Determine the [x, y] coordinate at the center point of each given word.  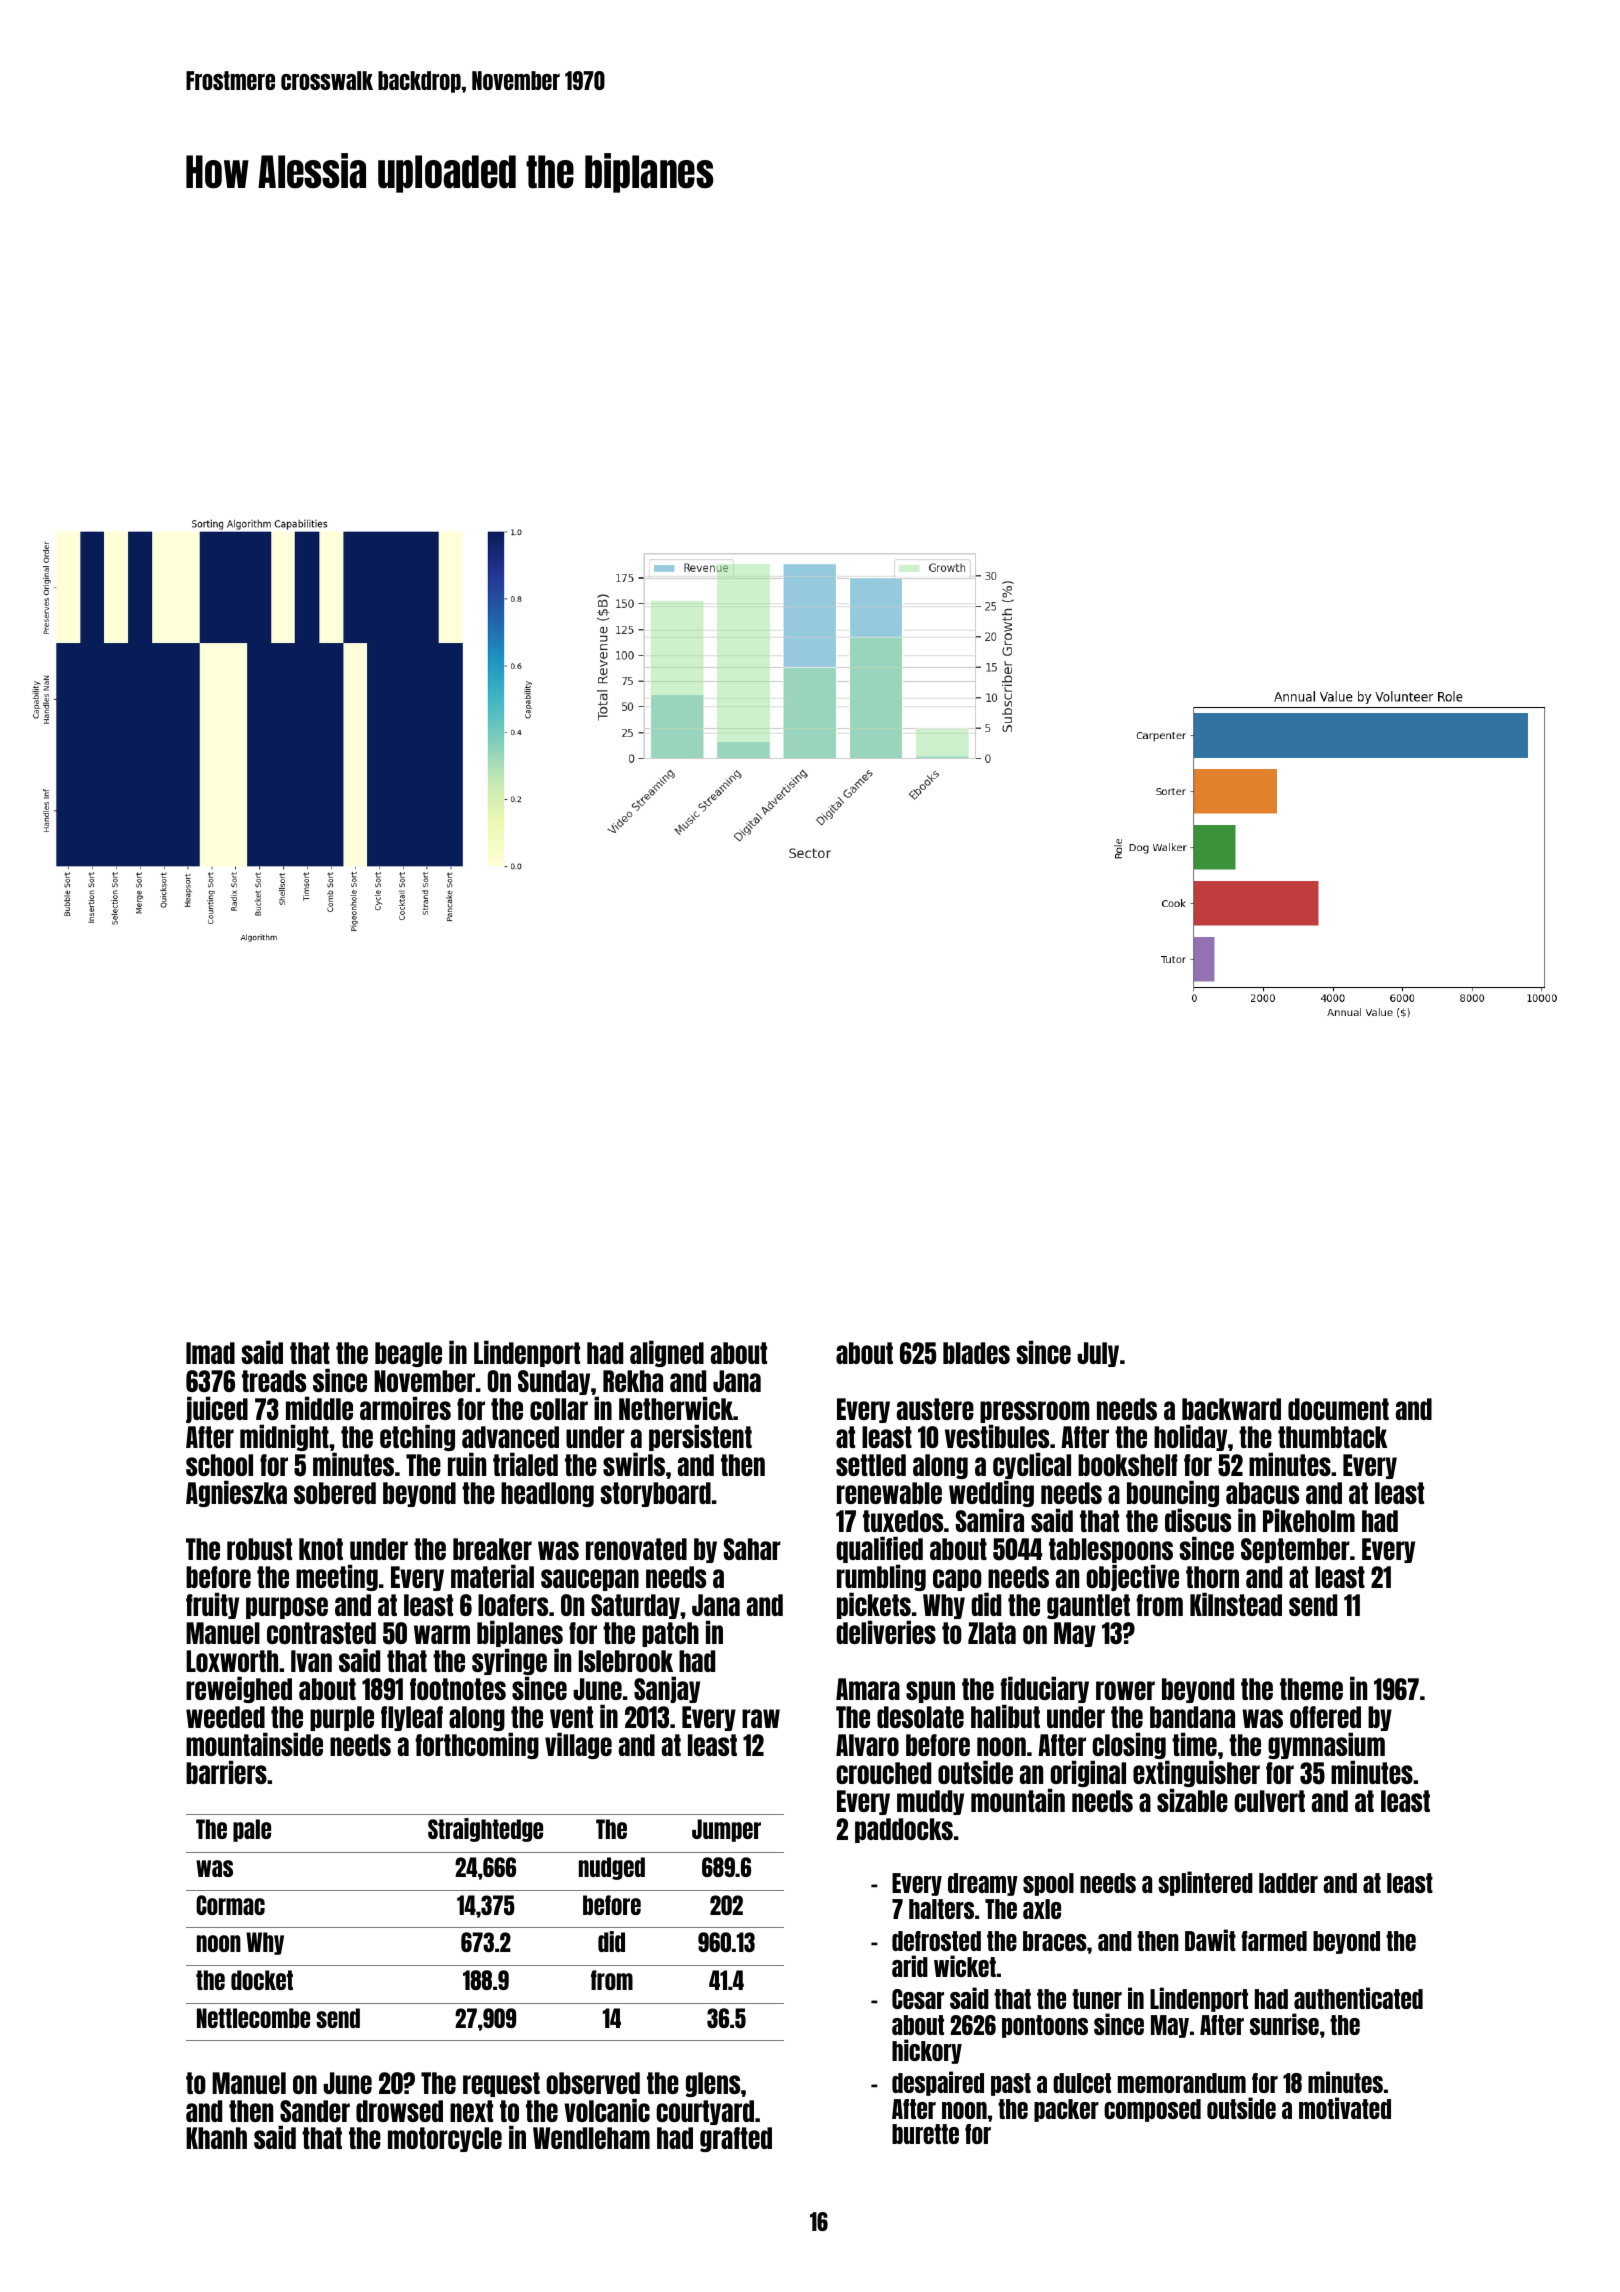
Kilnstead [1236, 1604]
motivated [1345, 2108]
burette [925, 2134]
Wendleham [591, 2138]
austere [935, 1409]
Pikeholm [1309, 1520]
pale [252, 1830]
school [219, 1465]
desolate [920, 1717]
